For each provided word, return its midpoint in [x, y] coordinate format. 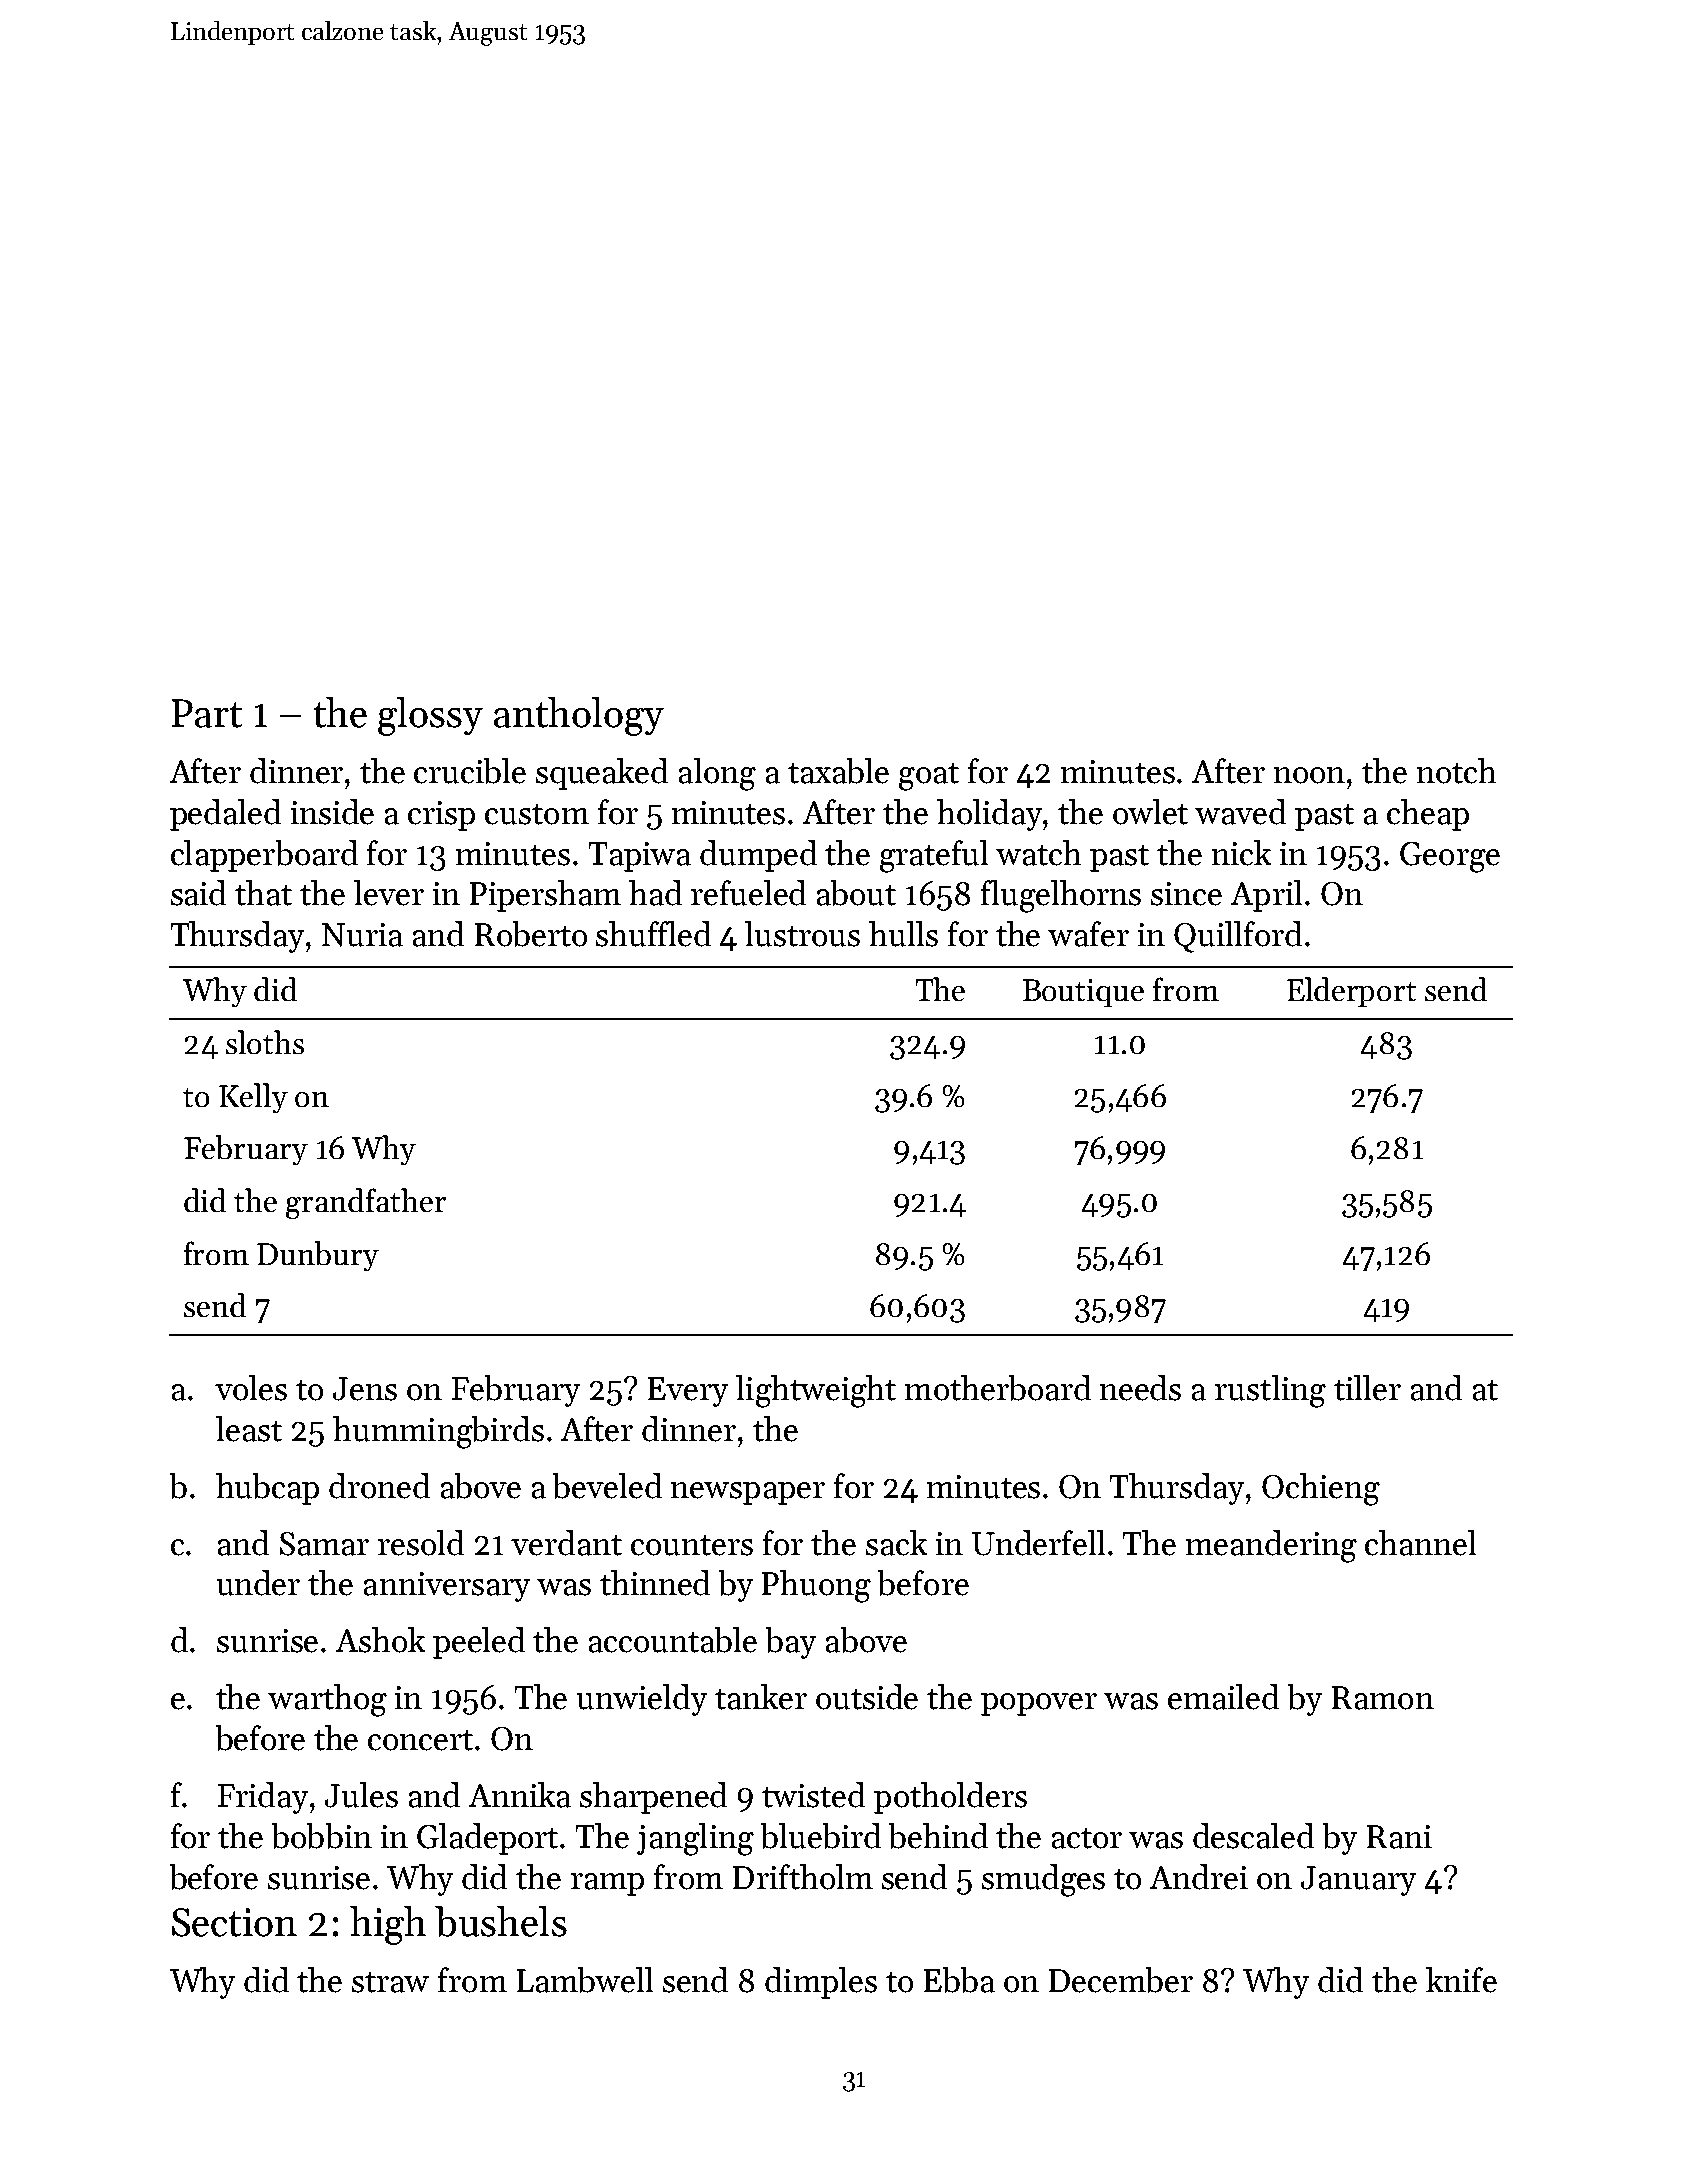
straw [390, 1982]
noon [1309, 775]
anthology [579, 716]
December [1121, 1980]
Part [207, 713]
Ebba [959, 1980]
